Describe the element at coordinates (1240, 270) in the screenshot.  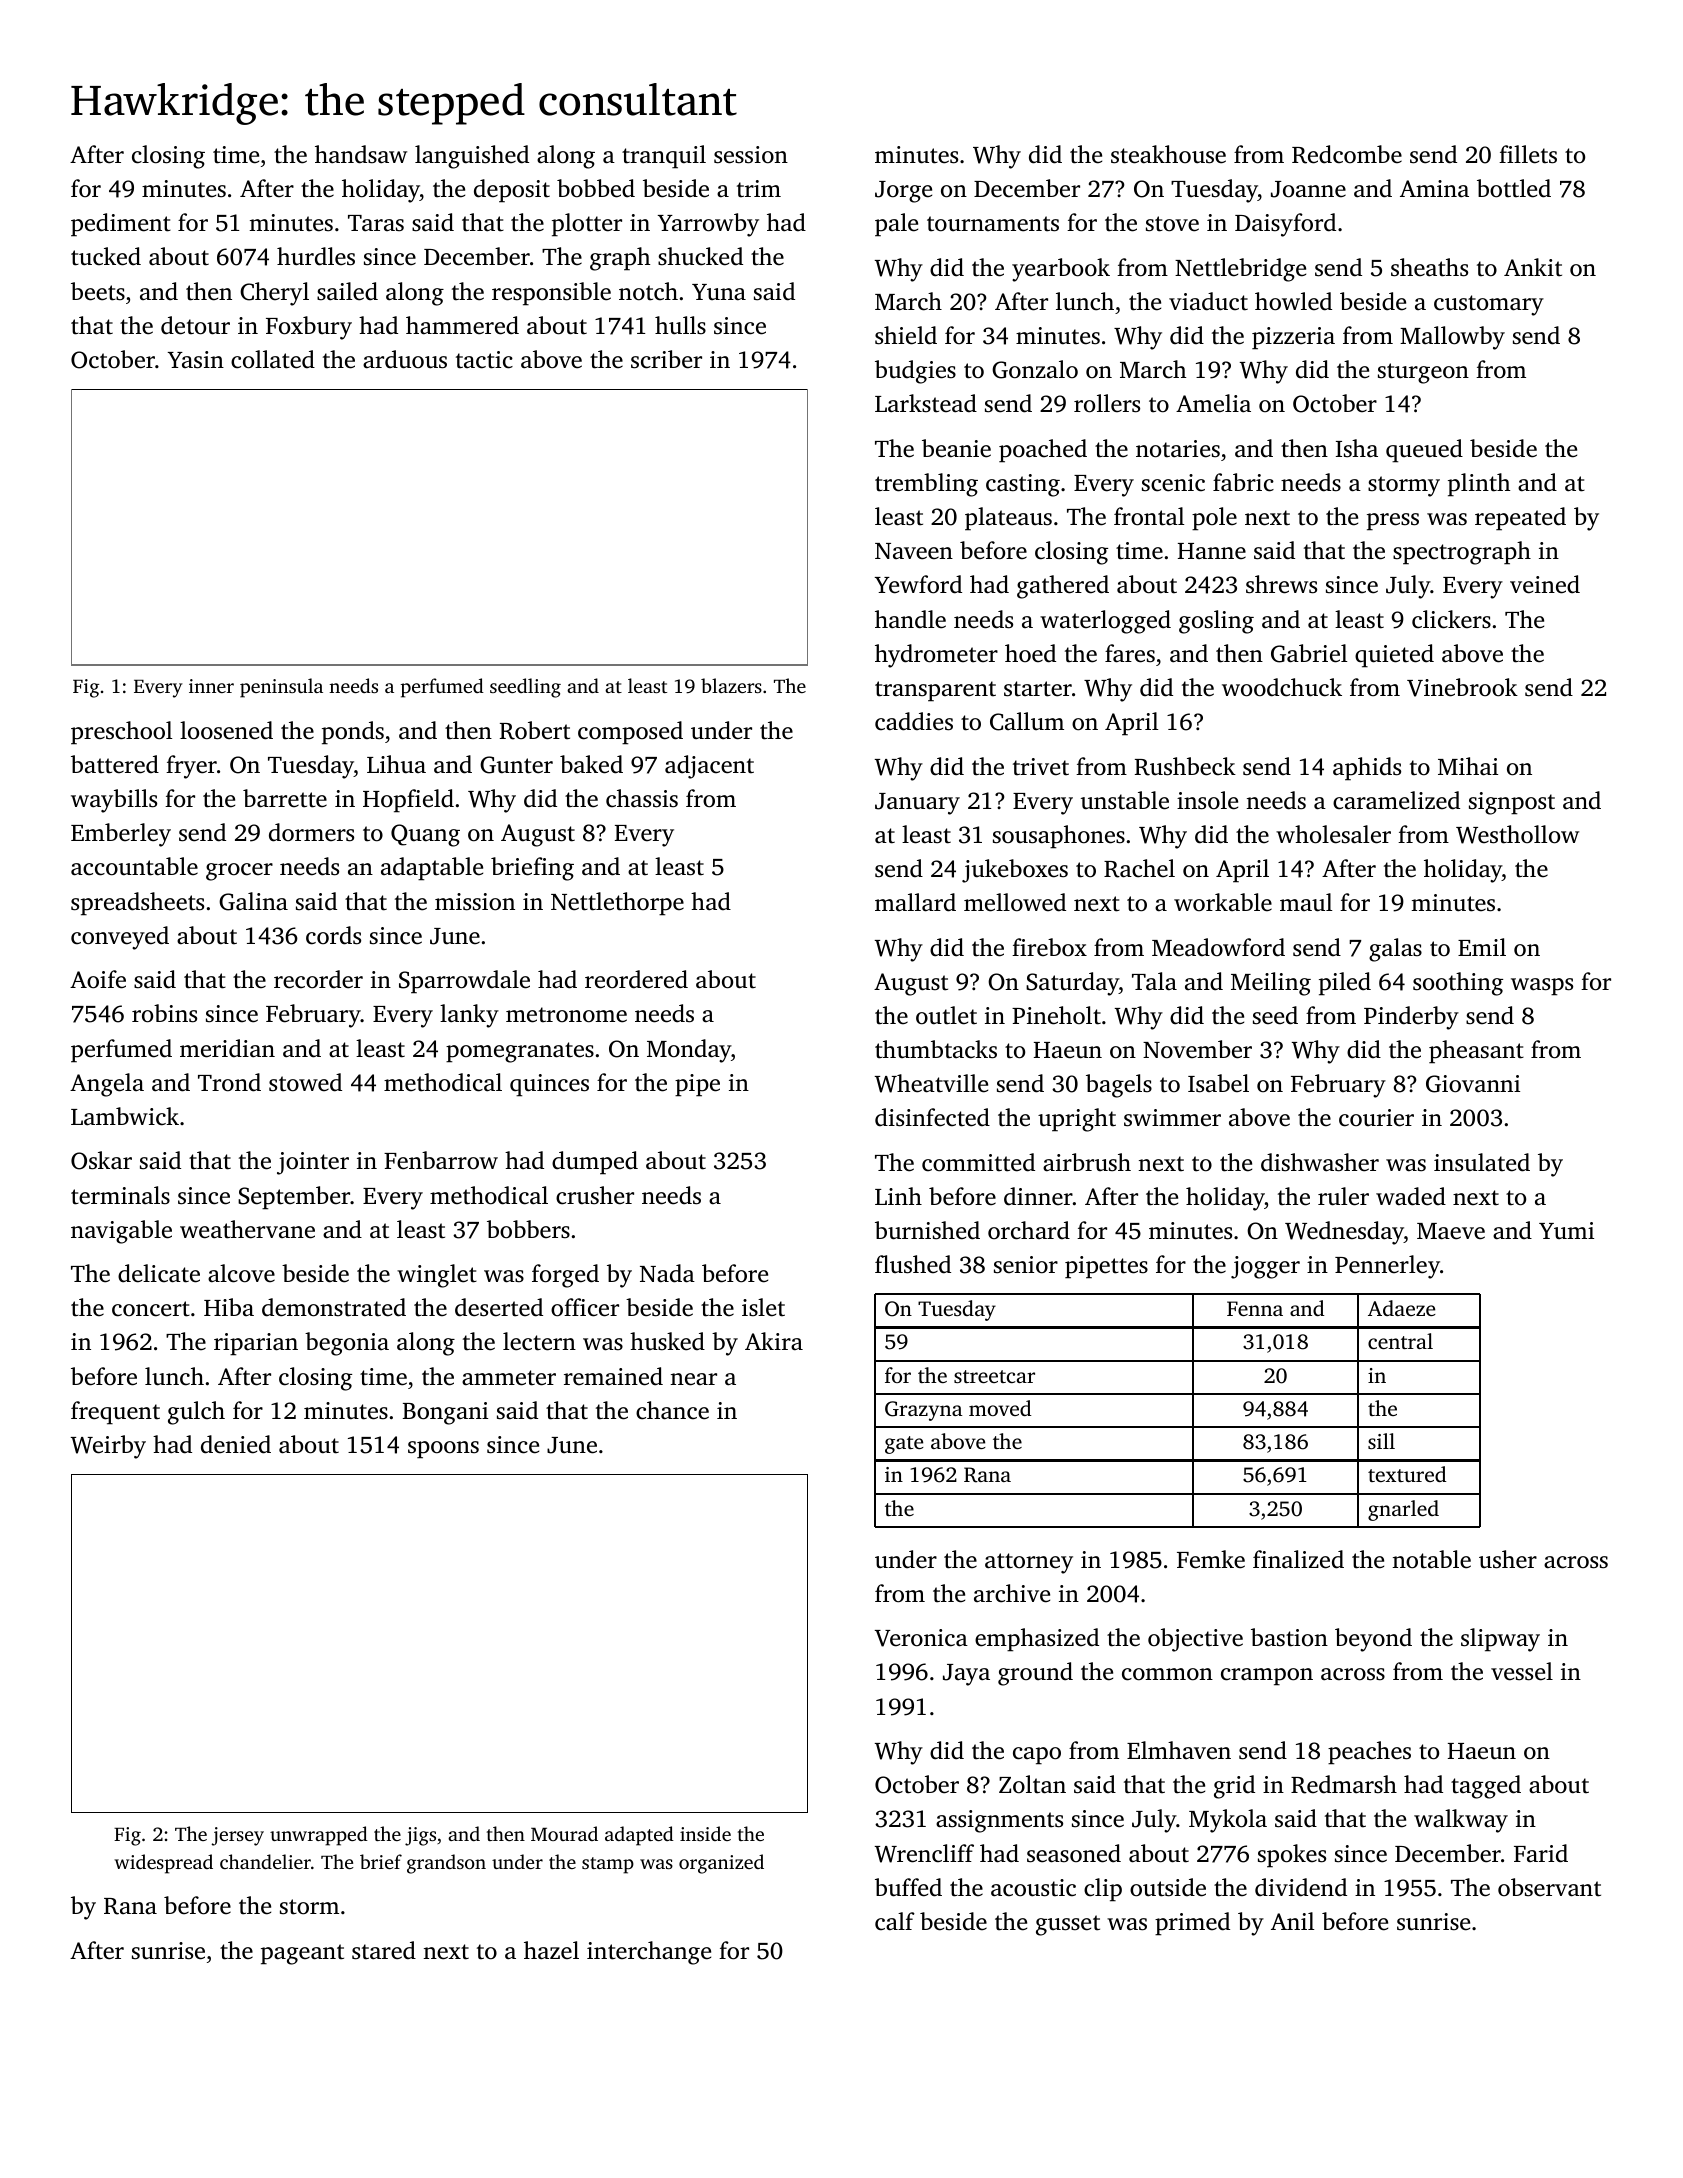
I see `Nettlebridge` at that location.
